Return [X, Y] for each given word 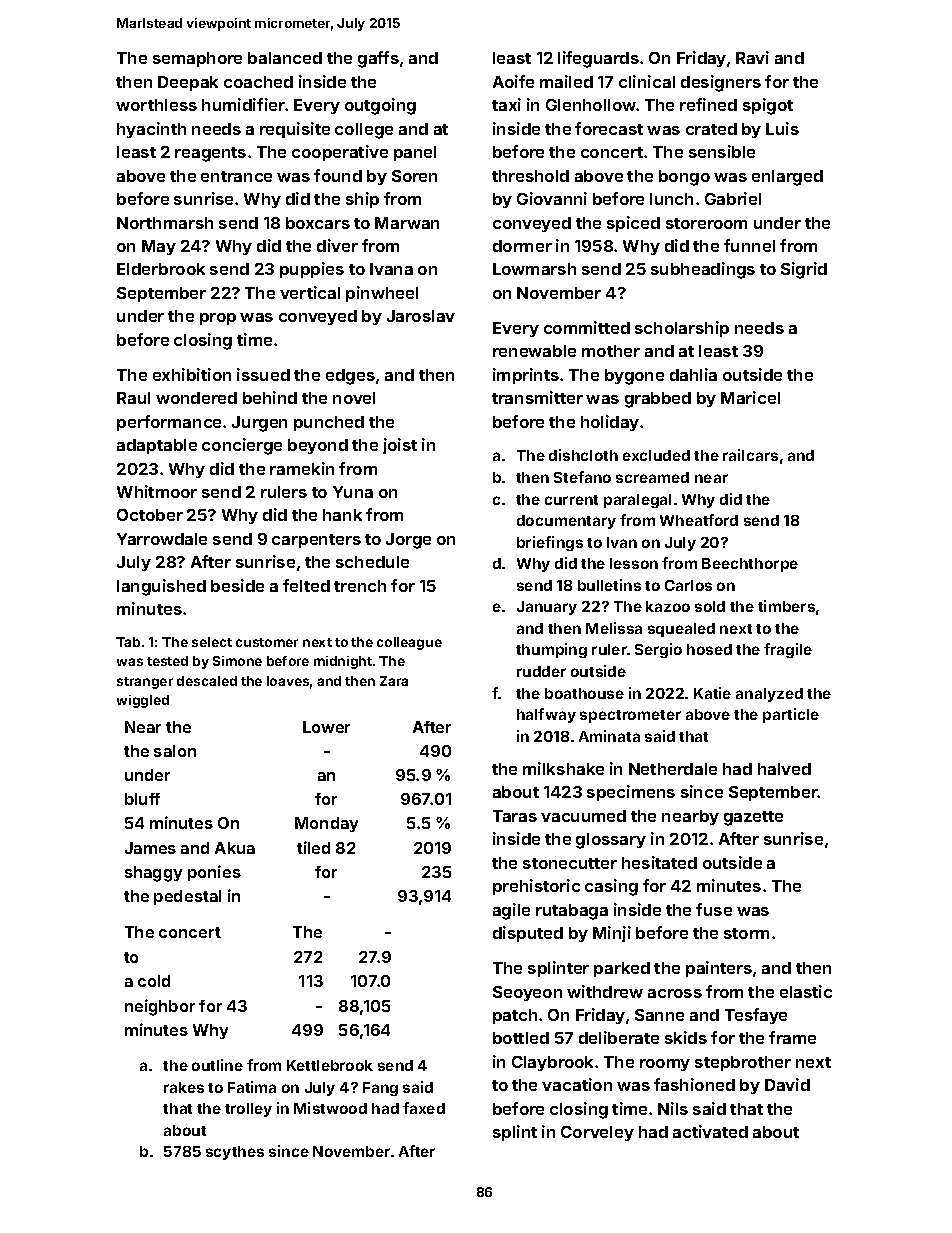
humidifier [243, 104]
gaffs [378, 59]
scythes [235, 1153]
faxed [424, 1108]
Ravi [752, 57]
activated [710, 1131]
